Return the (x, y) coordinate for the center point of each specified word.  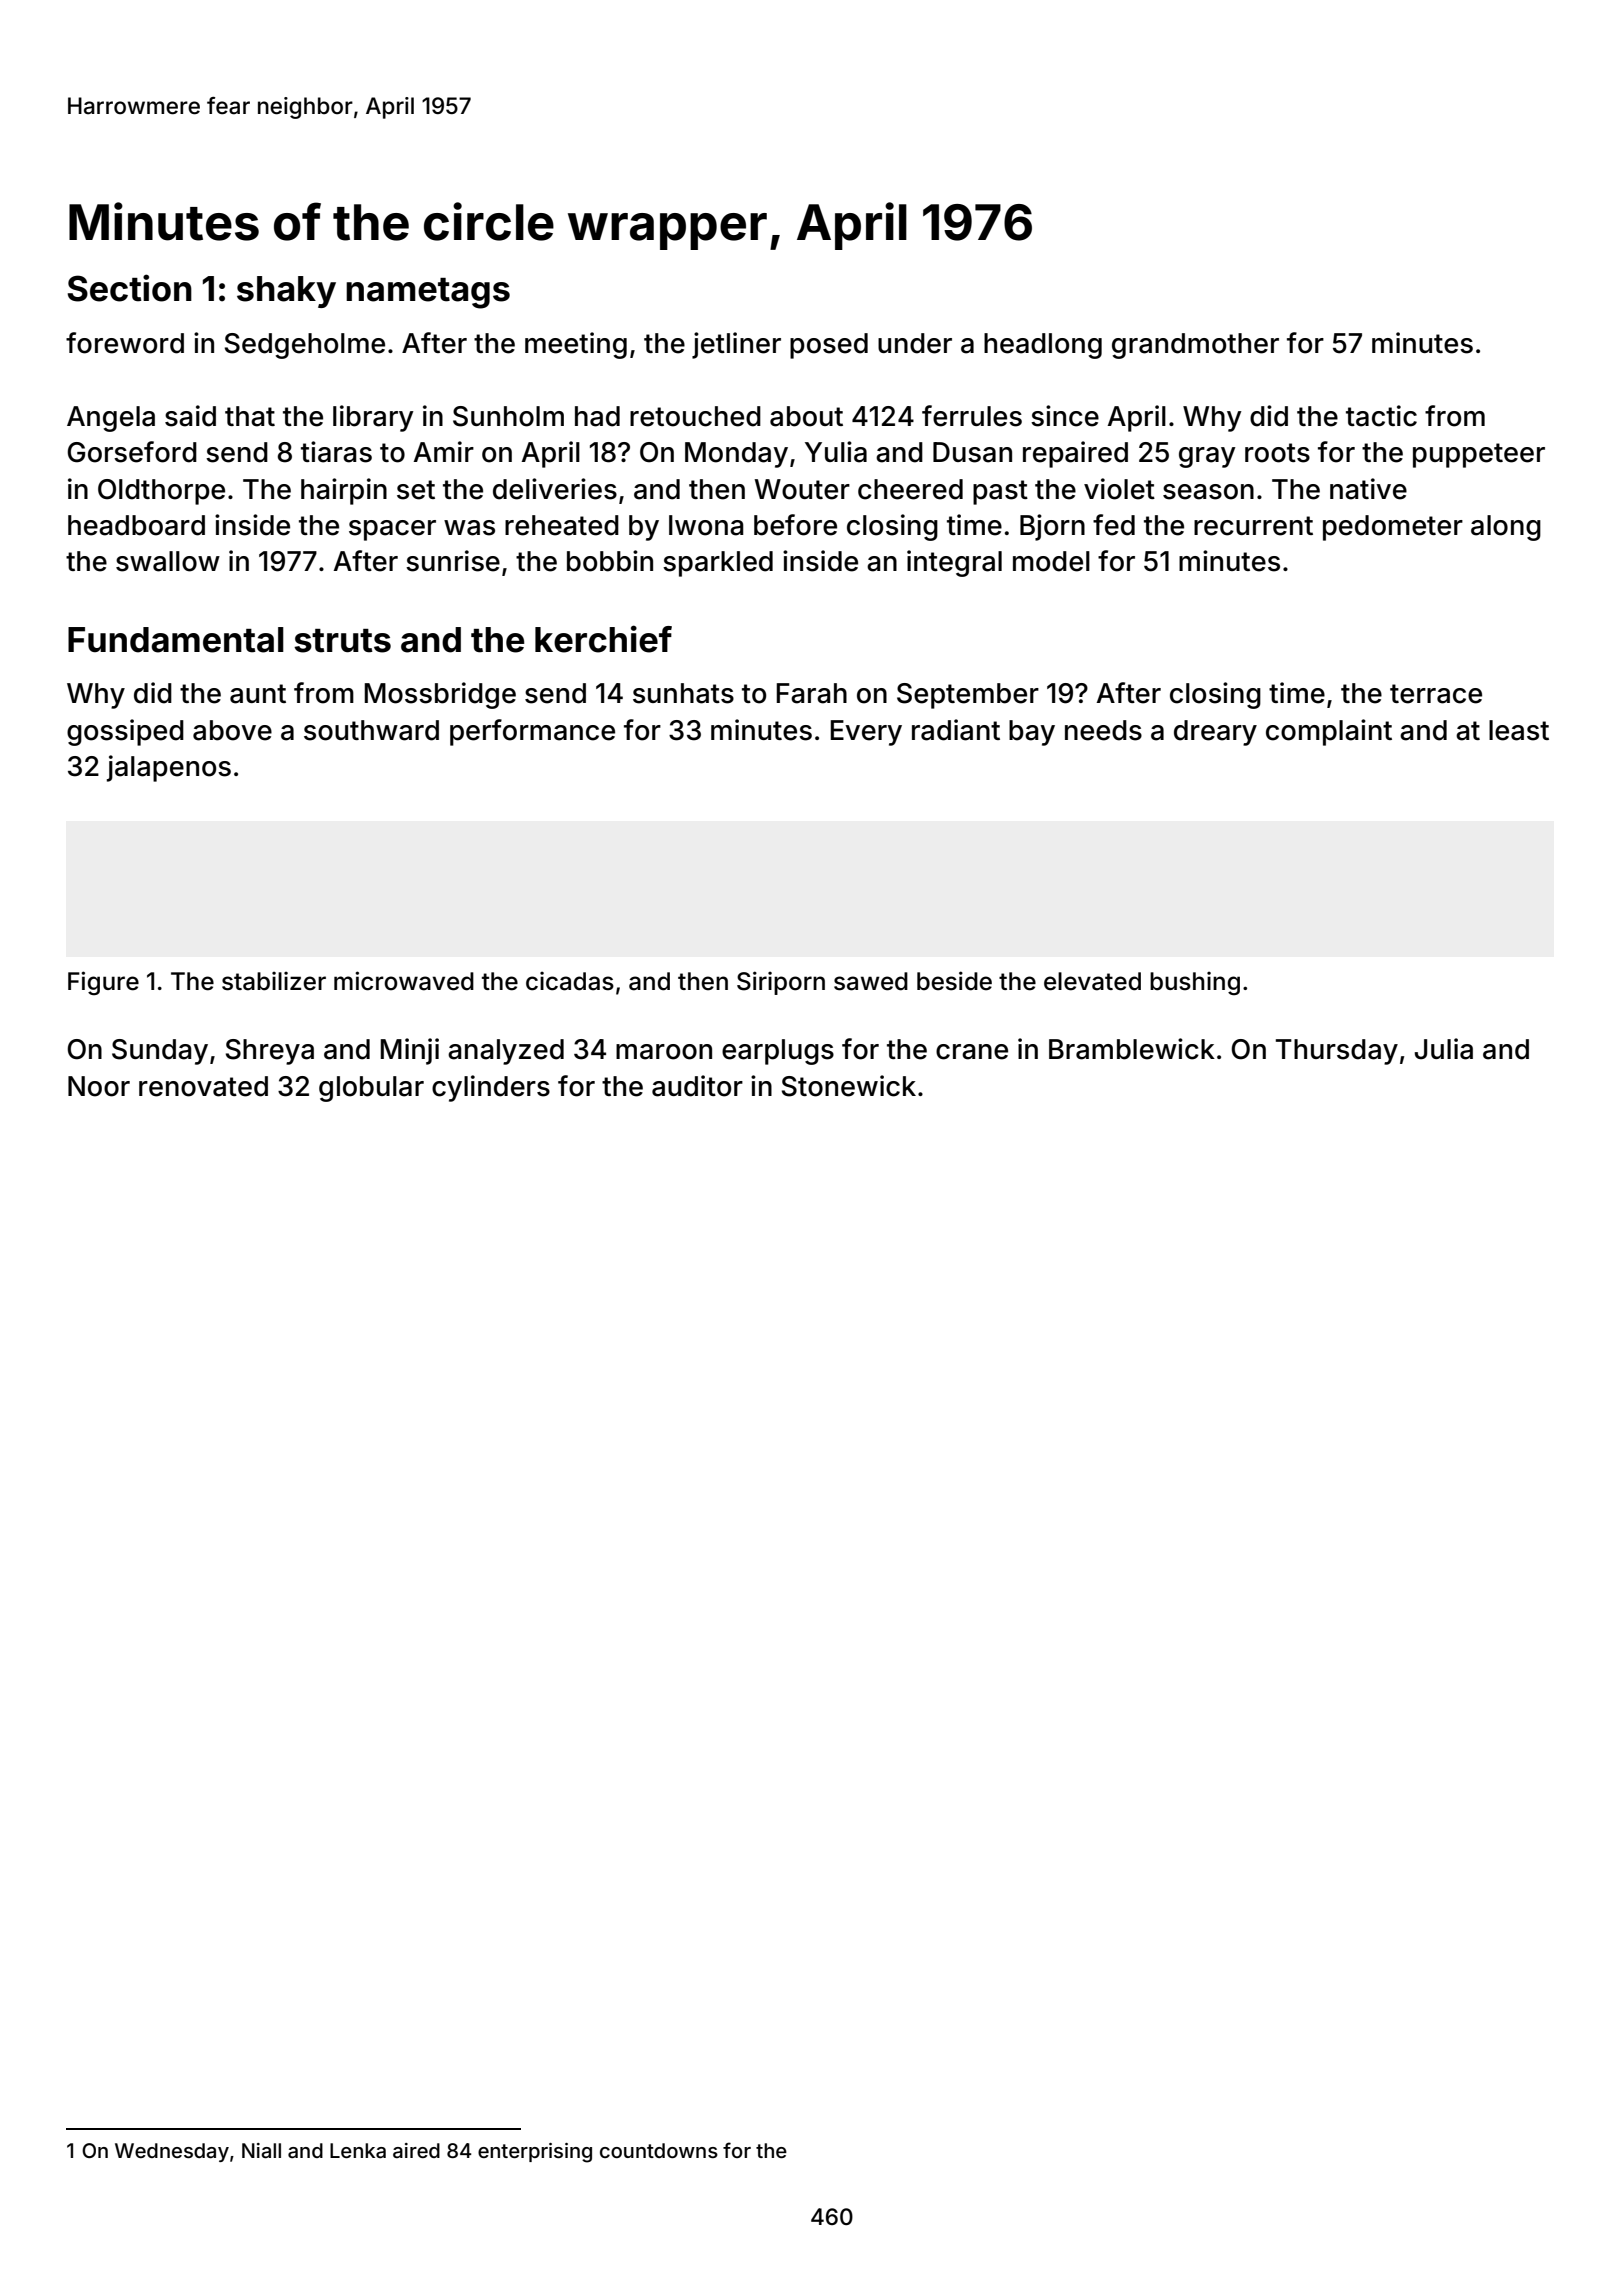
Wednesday (172, 2152)
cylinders (491, 1088)
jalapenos (169, 768)
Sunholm (508, 416)
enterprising (535, 2153)
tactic (1381, 416)
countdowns (659, 2150)
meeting (576, 345)
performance (532, 732)
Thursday (1337, 1052)
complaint (1329, 732)
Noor (99, 1086)
